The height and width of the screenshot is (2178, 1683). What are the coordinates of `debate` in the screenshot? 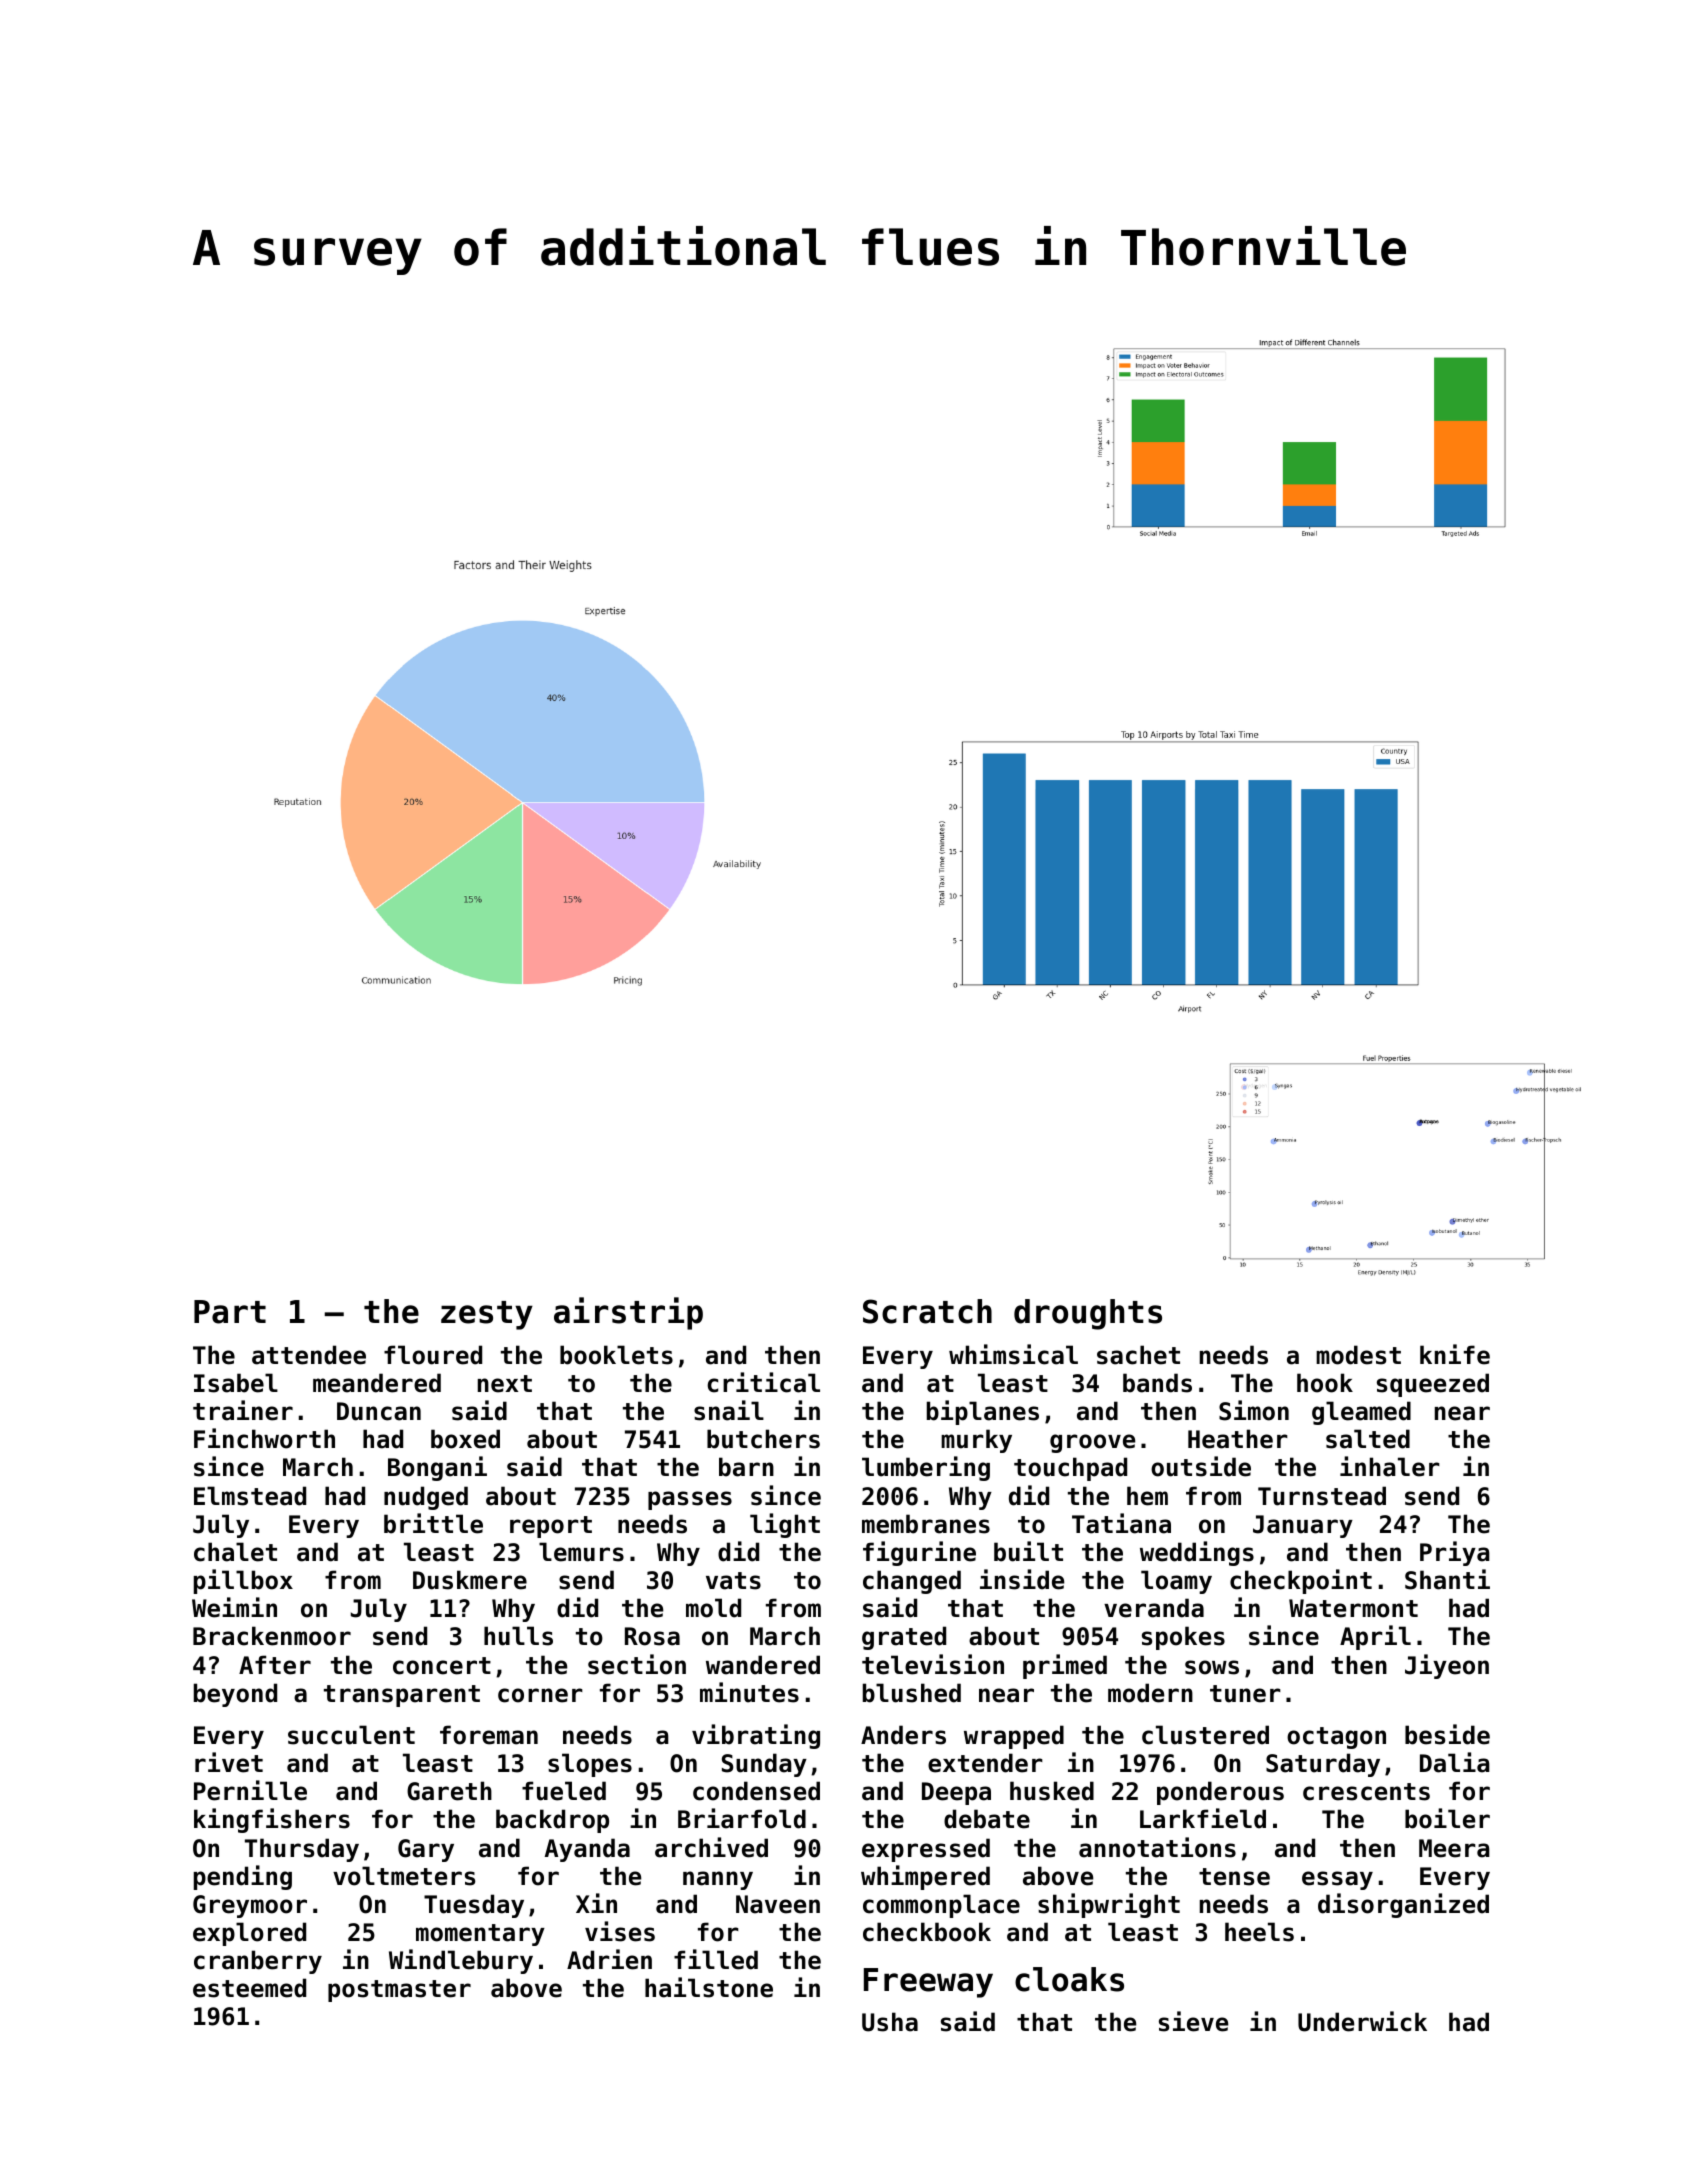 It's located at (987, 1819).
